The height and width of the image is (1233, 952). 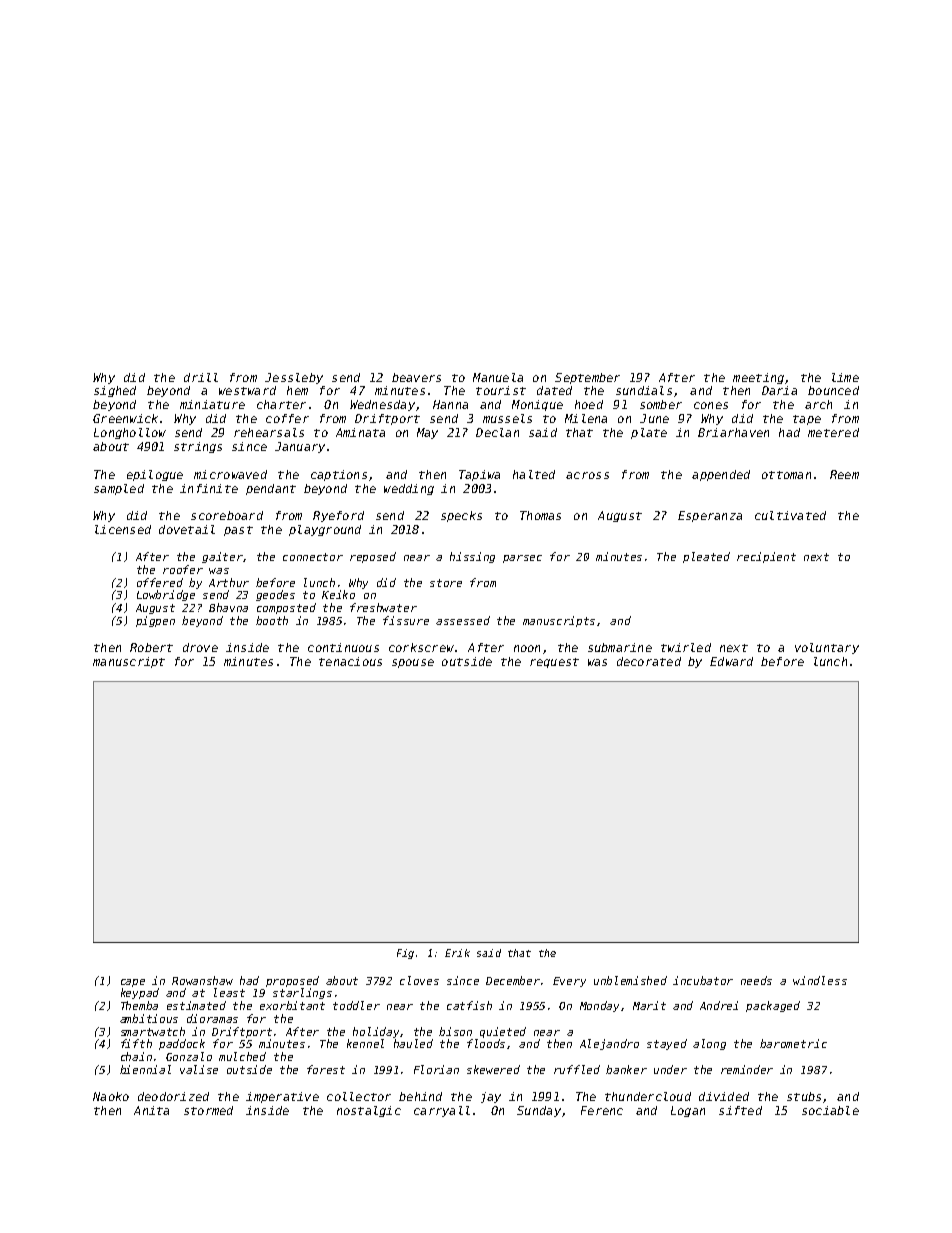 What do you see at coordinates (649, 661) in the image?
I see `decorated` at bounding box center [649, 661].
